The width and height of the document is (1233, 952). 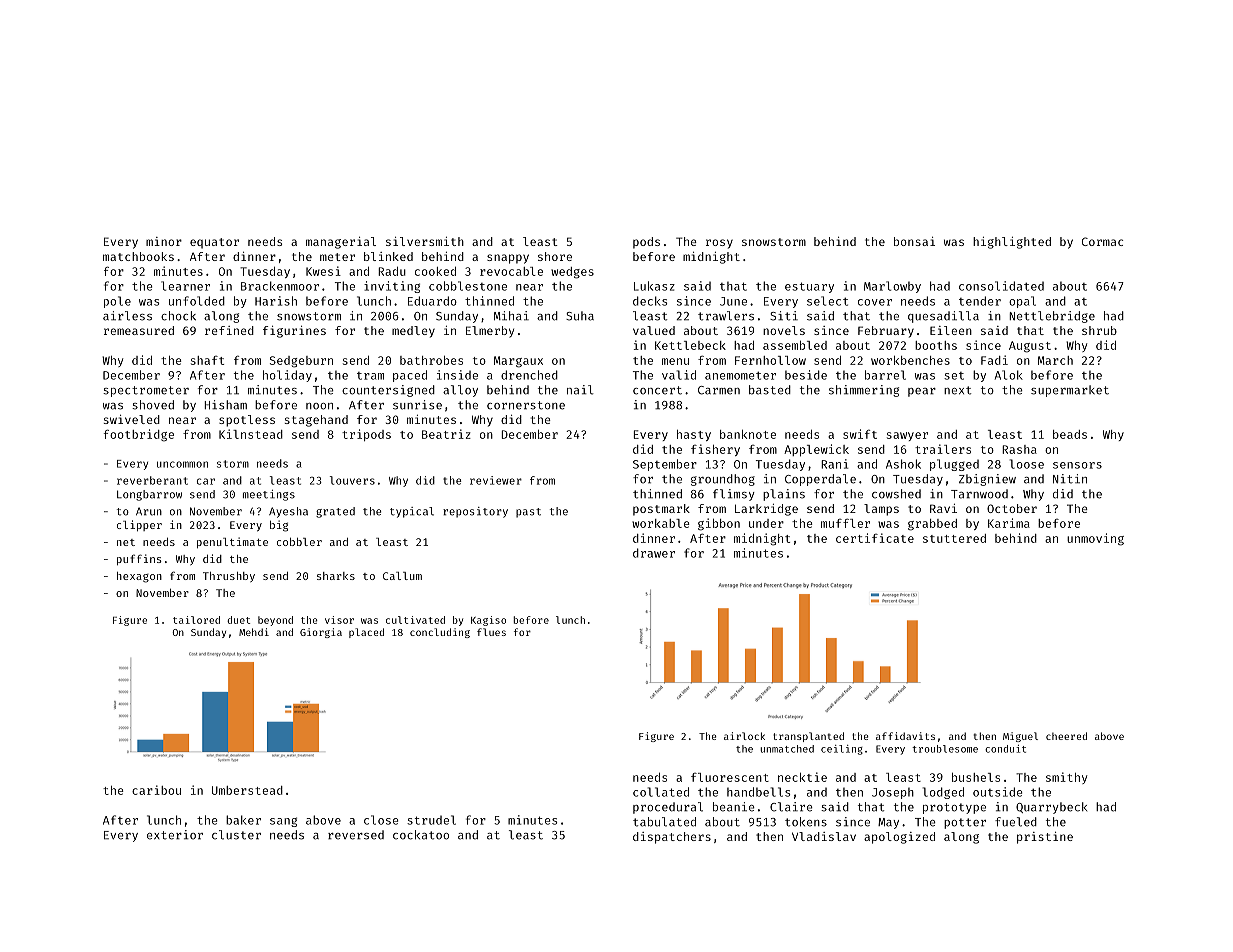 What do you see at coordinates (965, 823) in the document?
I see `potter` at bounding box center [965, 823].
